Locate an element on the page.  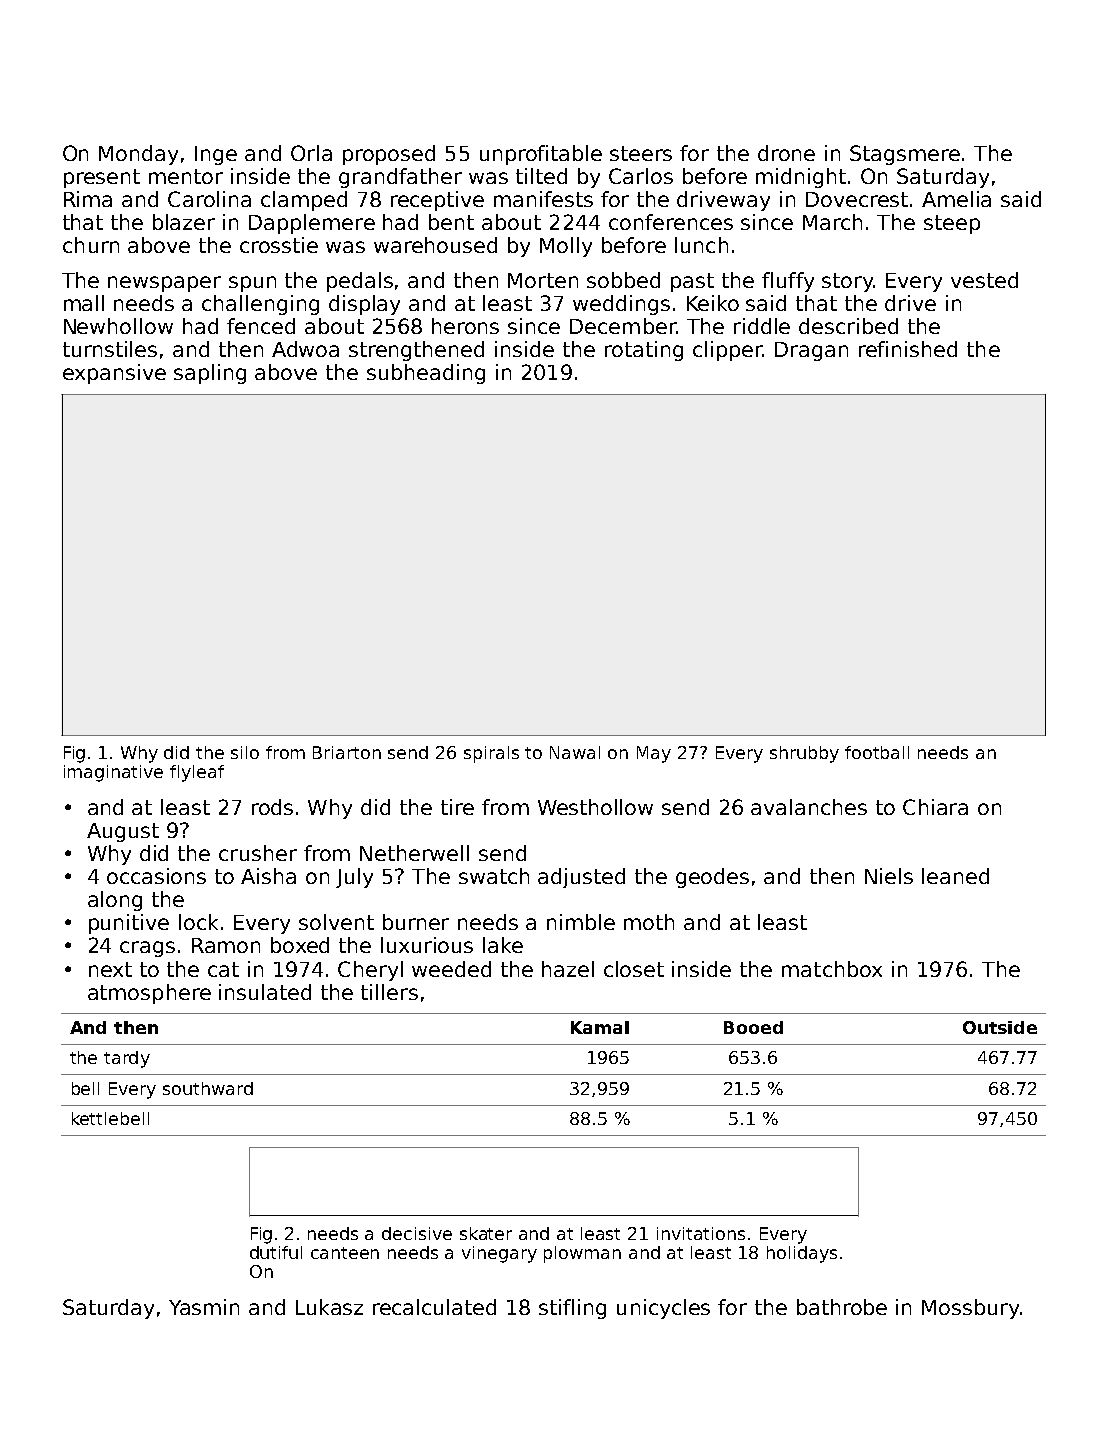
Amelia is located at coordinates (956, 199).
